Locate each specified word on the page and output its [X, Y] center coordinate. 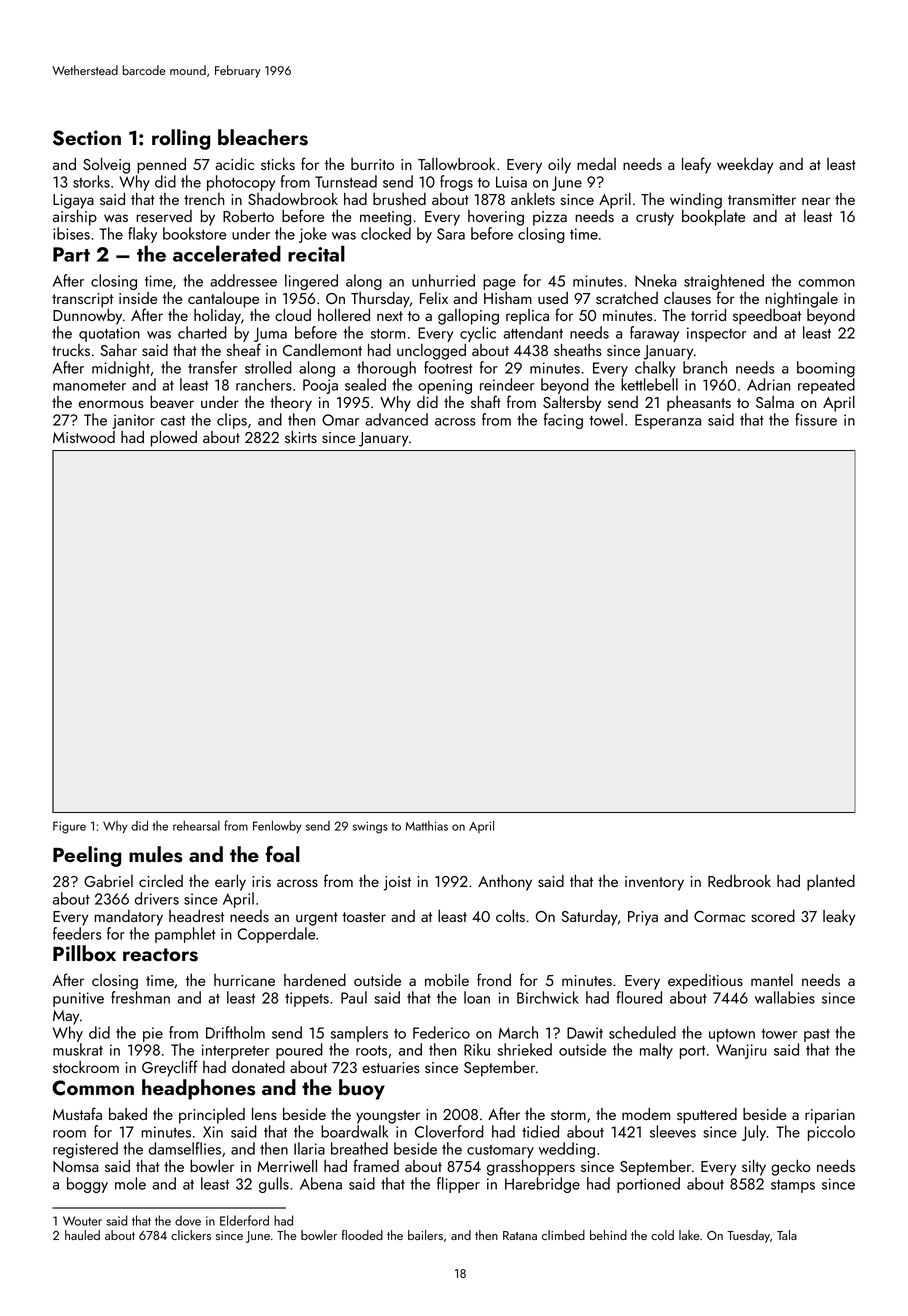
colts [510, 916]
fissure [816, 419]
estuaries [391, 1067]
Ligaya [73, 201]
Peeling [87, 856]
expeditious [705, 982]
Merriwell [287, 1166]
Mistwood [84, 437]
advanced [396, 419]
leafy [696, 165]
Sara [451, 234]
